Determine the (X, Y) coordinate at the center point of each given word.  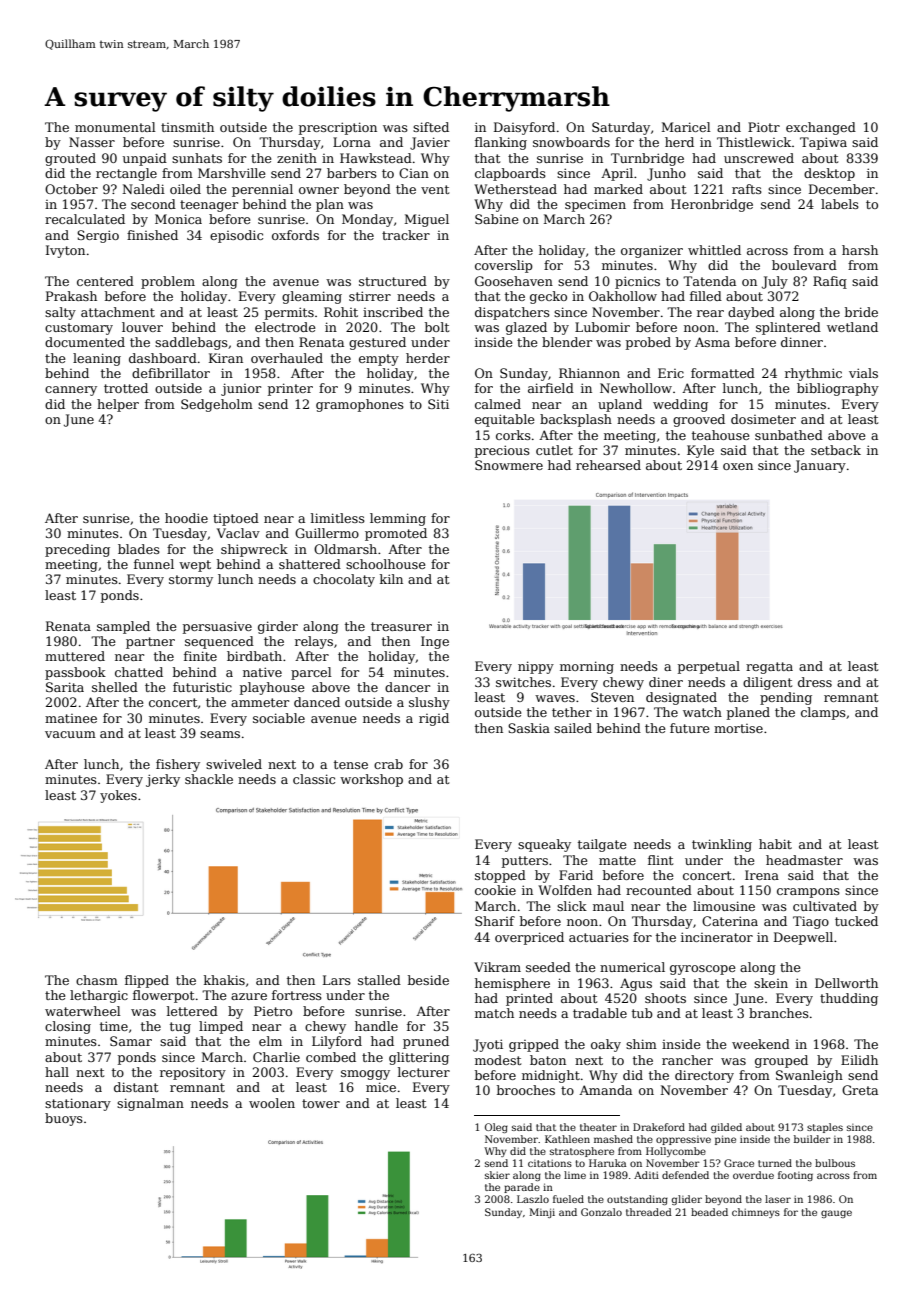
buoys (64, 1119)
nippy (536, 667)
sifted (431, 127)
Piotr (764, 127)
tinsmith (187, 127)
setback (836, 450)
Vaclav (238, 533)
